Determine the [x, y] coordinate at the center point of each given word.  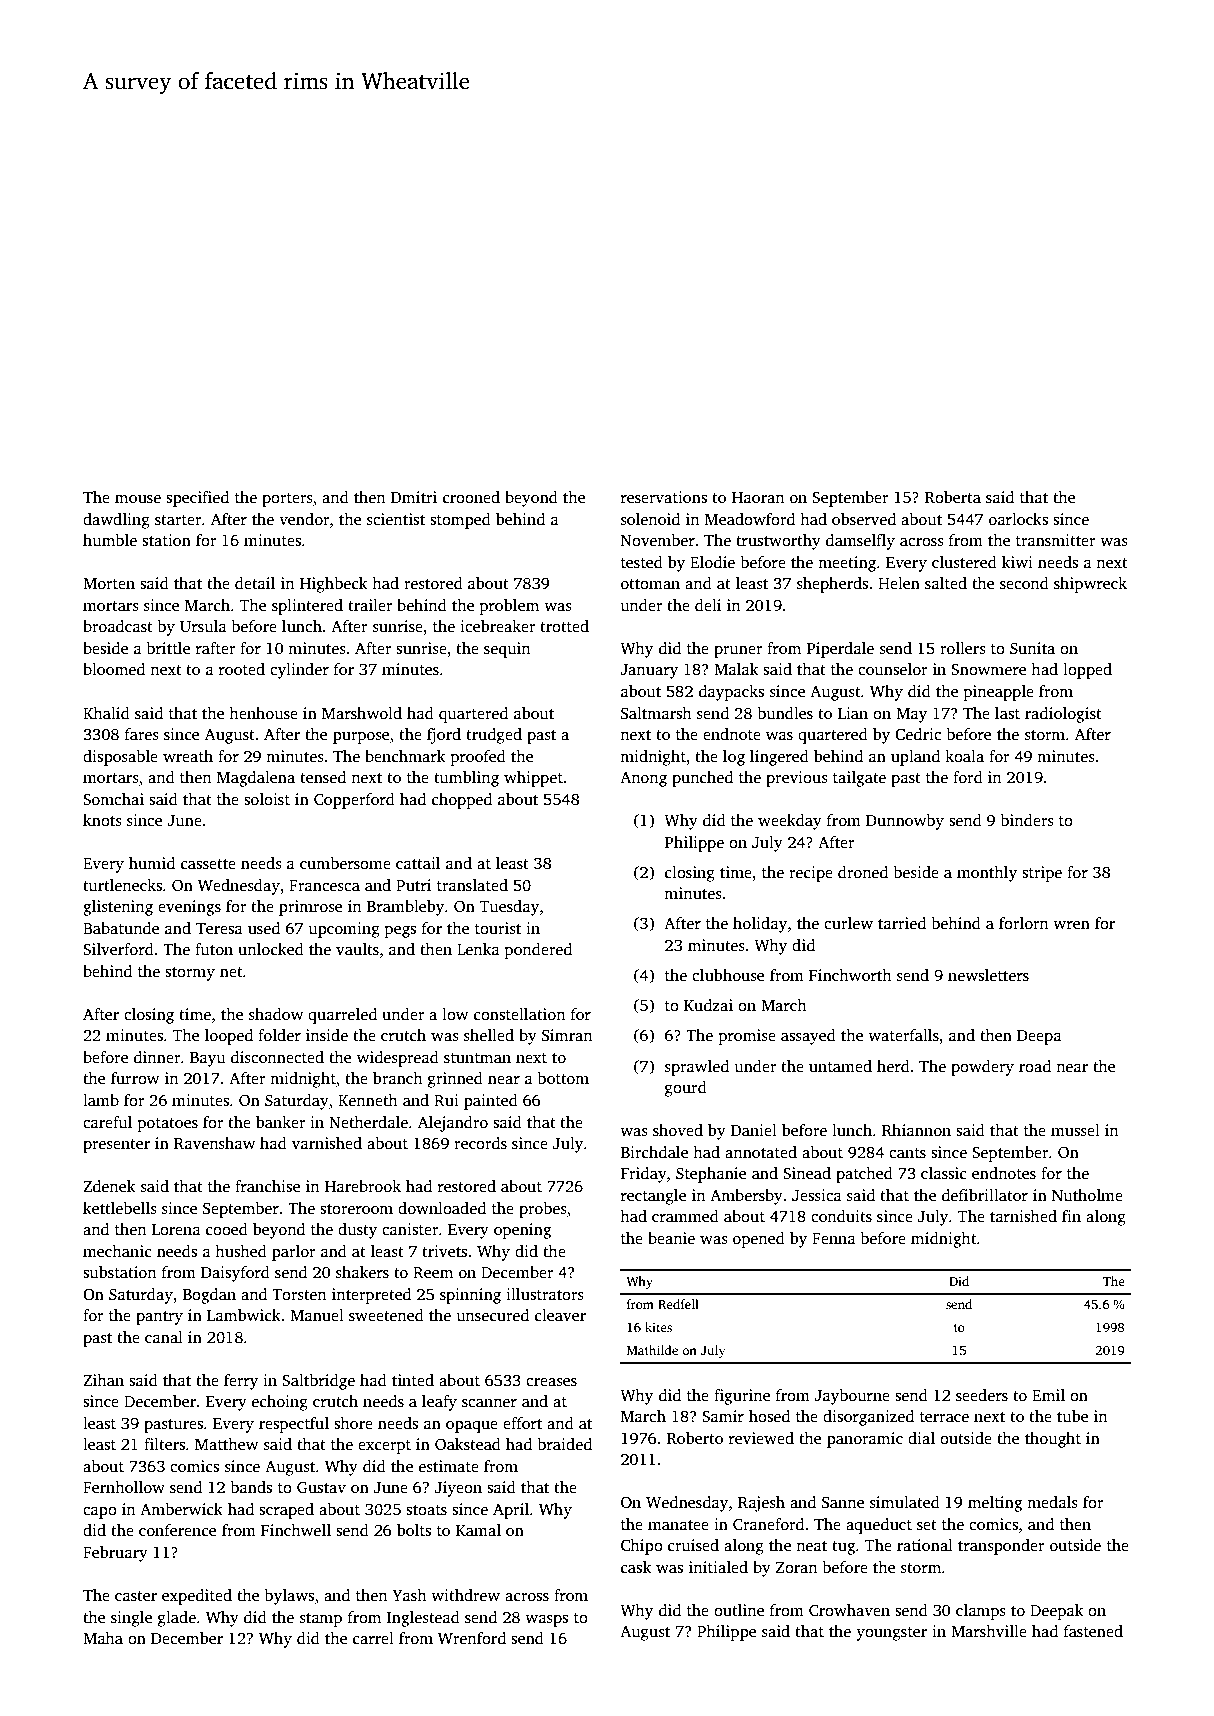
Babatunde [121, 928]
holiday [760, 925]
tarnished [1023, 1216]
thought [1053, 1440]
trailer [370, 605]
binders [1027, 820]
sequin [507, 650]
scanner [489, 1403]
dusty [357, 1231]
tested [642, 562]
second [1024, 583]
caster [136, 1596]
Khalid [106, 713]
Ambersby [746, 1197]
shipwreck [1090, 585]
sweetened [386, 1315]
